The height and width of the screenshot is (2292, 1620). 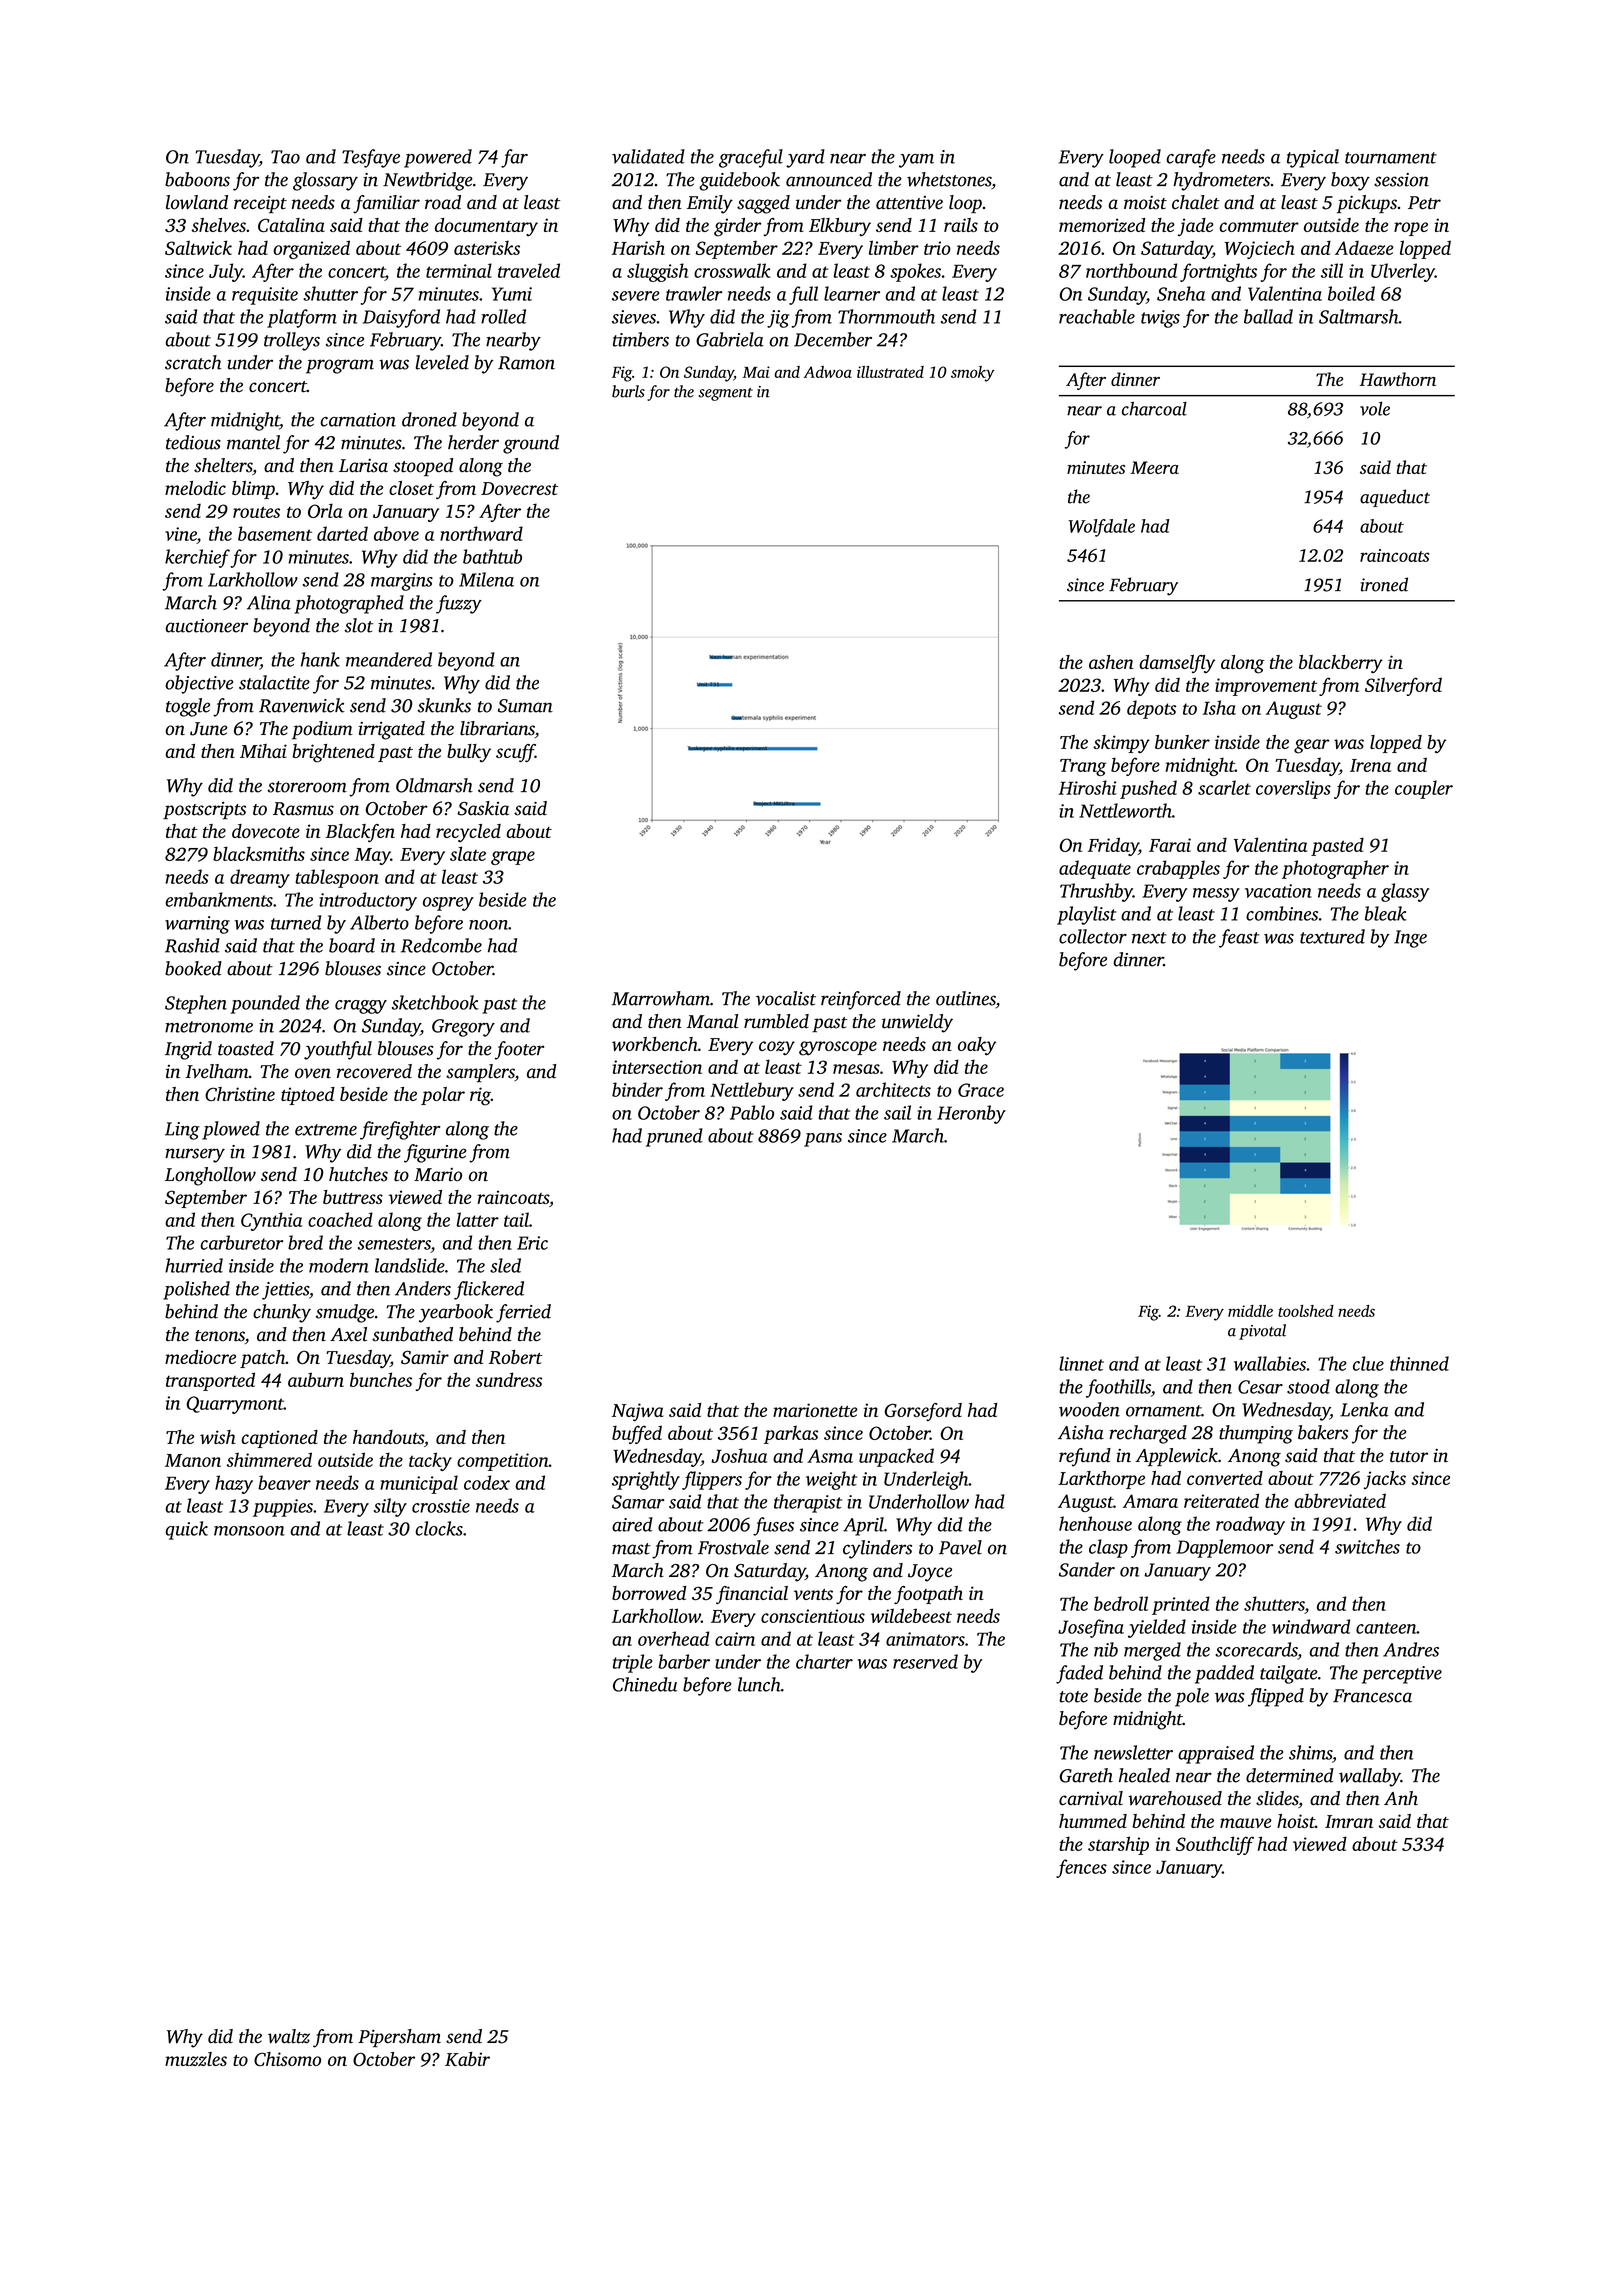 I want to click on yard, so click(x=805, y=158).
